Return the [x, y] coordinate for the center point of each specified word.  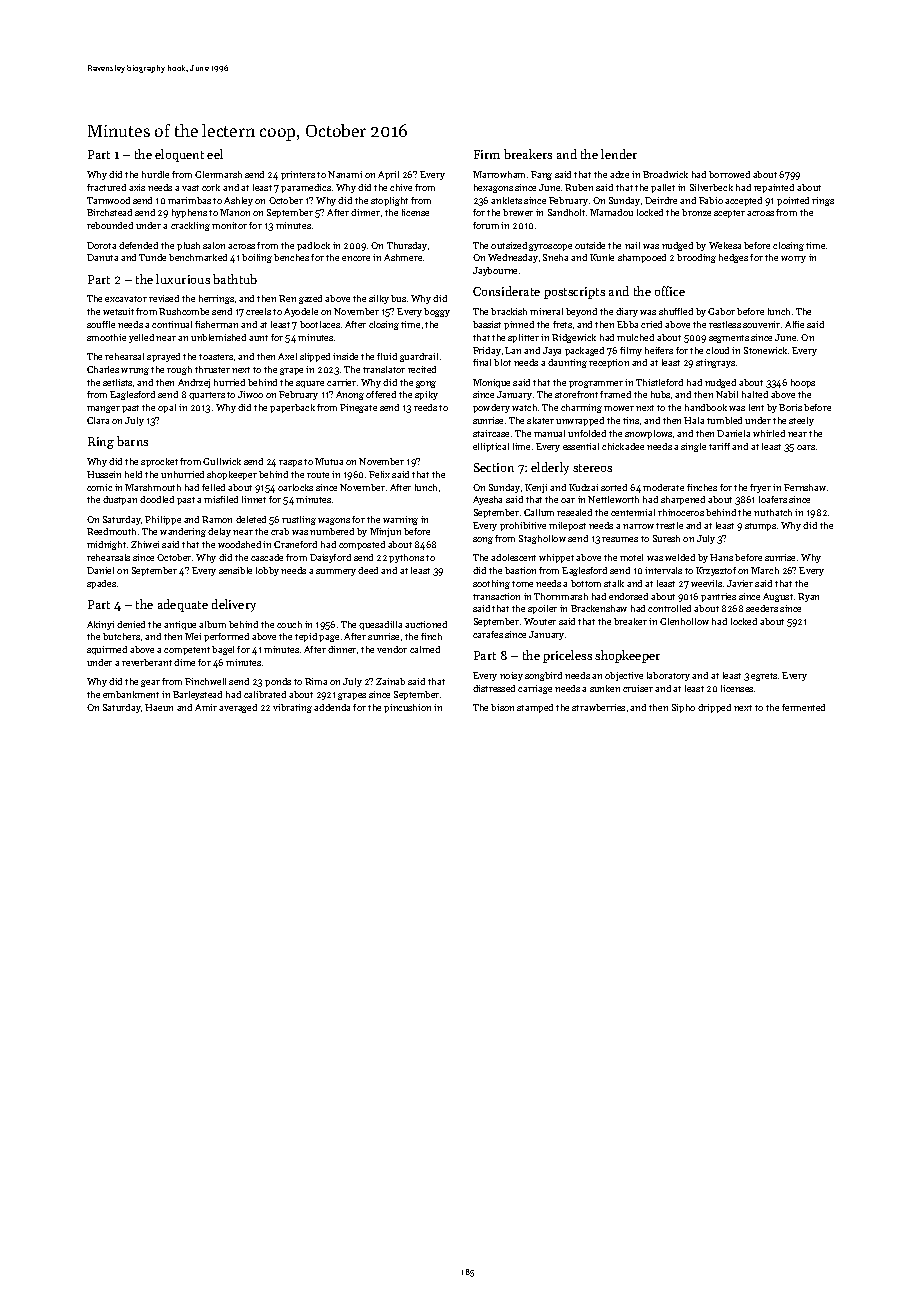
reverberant [147, 662]
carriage [535, 689]
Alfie [794, 324]
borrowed [729, 174]
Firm [487, 154]
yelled [141, 338]
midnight [106, 545]
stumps [760, 527]
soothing [491, 584]
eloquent [179, 155]
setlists [117, 382]
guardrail [419, 357]
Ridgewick [574, 338]
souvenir [761, 324]
